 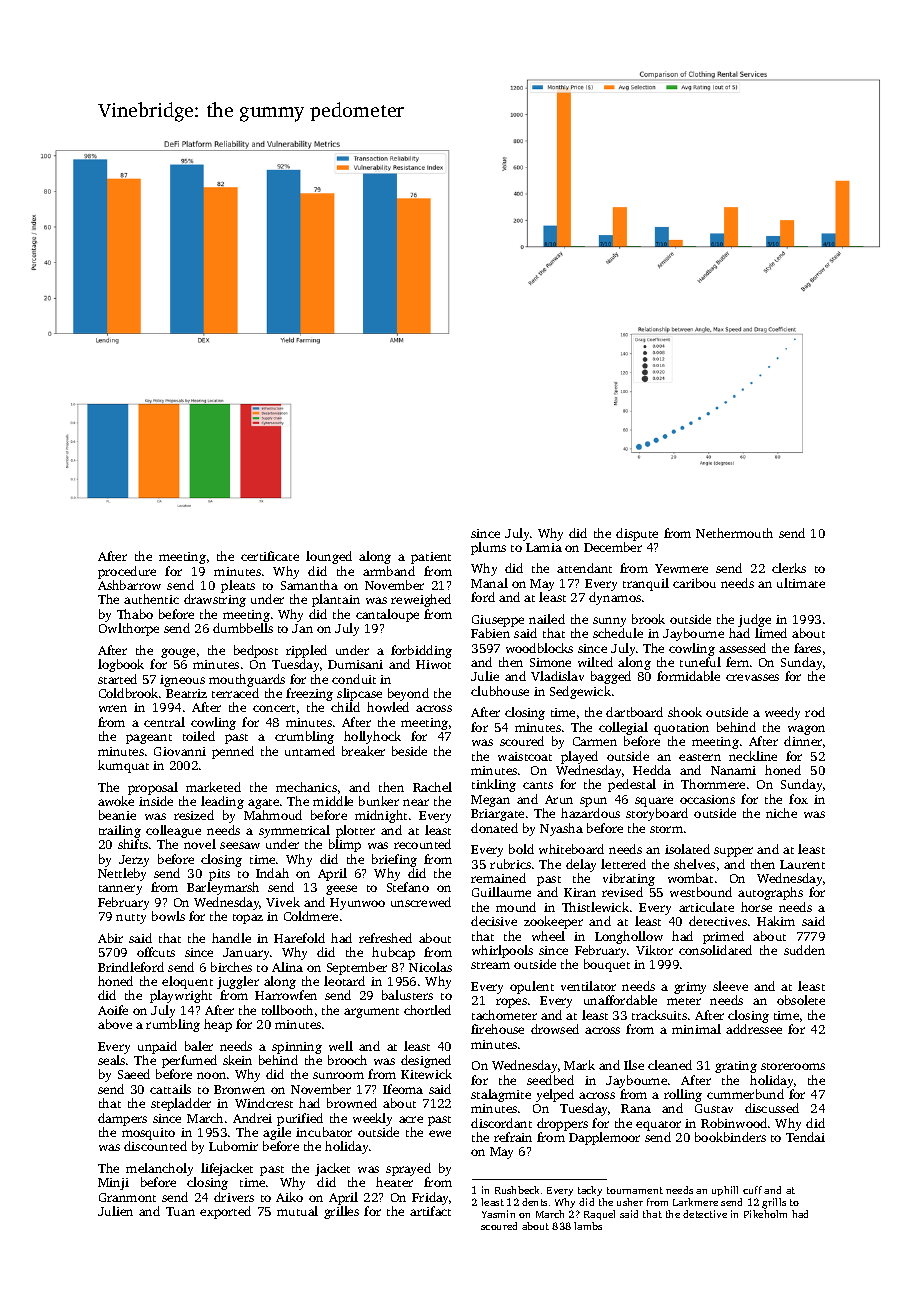 What do you see at coordinates (550, 1080) in the screenshot?
I see `seedbed` at bounding box center [550, 1080].
